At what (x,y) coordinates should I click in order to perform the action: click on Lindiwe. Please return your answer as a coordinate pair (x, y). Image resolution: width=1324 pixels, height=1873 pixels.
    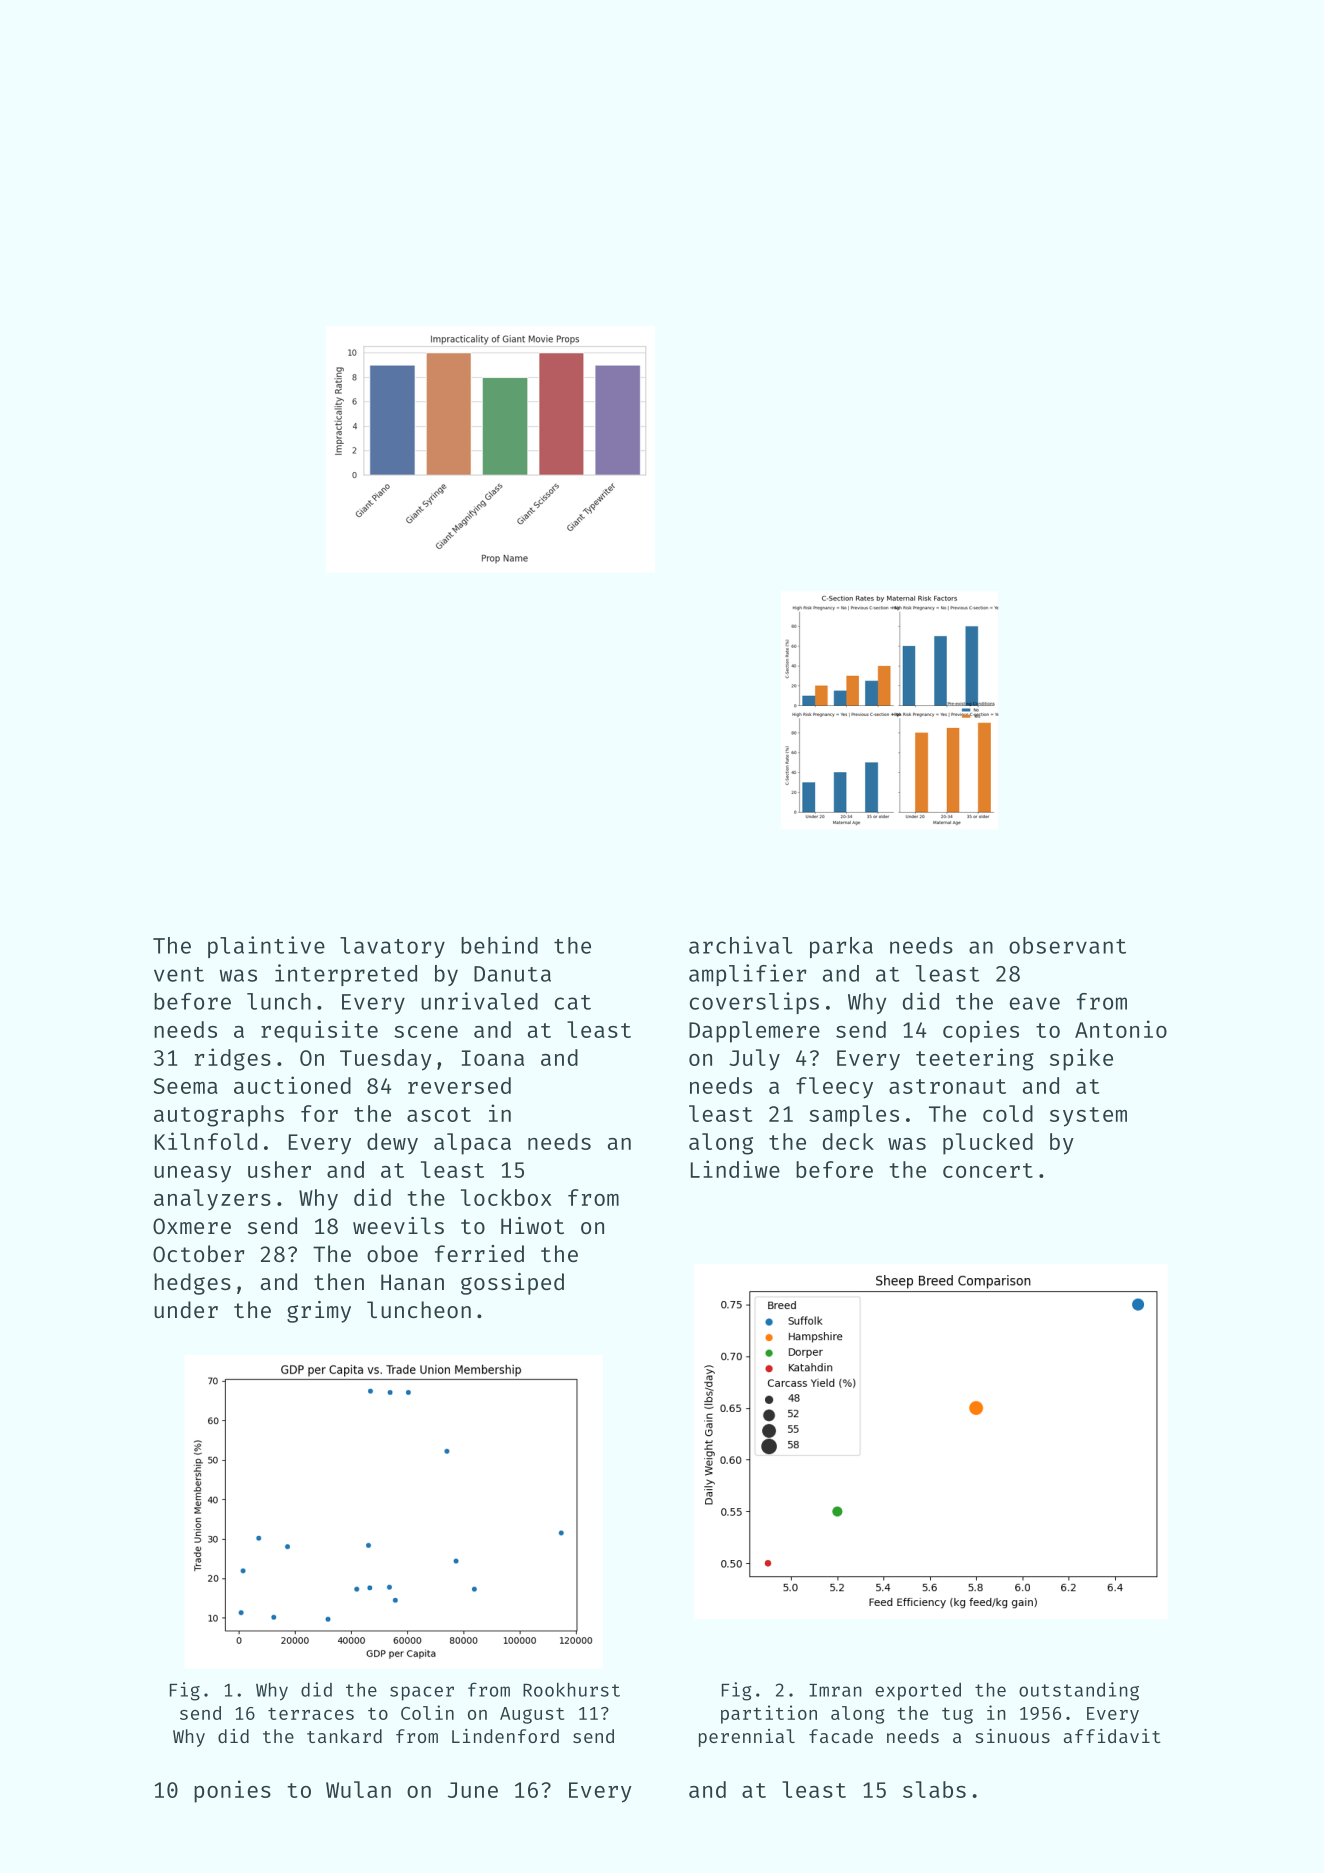
    Looking at the image, I should click on (735, 1169).
